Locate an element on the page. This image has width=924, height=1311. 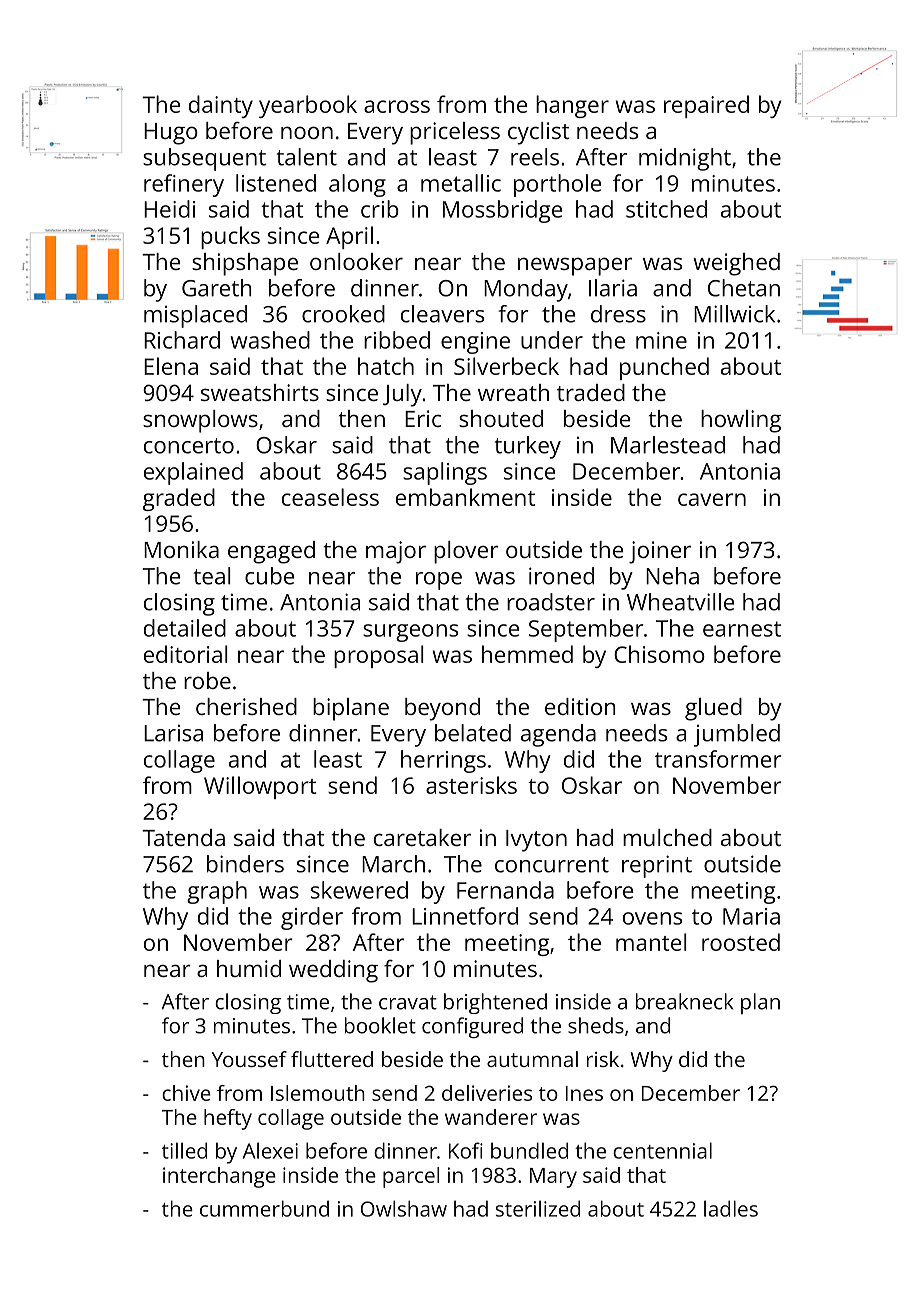
binders is located at coordinates (245, 864).
